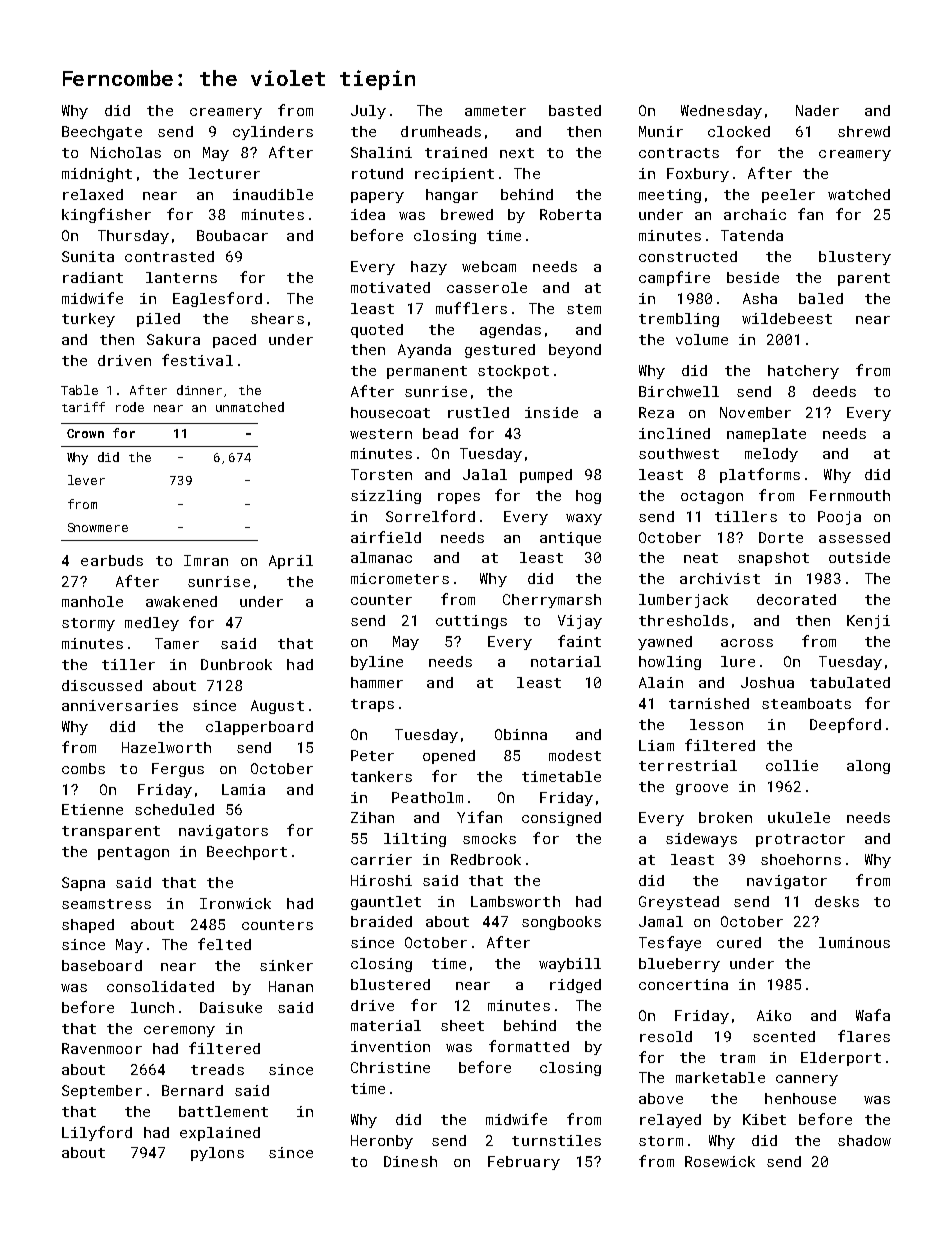 The image size is (952, 1233). I want to click on deeds, so click(834, 391).
